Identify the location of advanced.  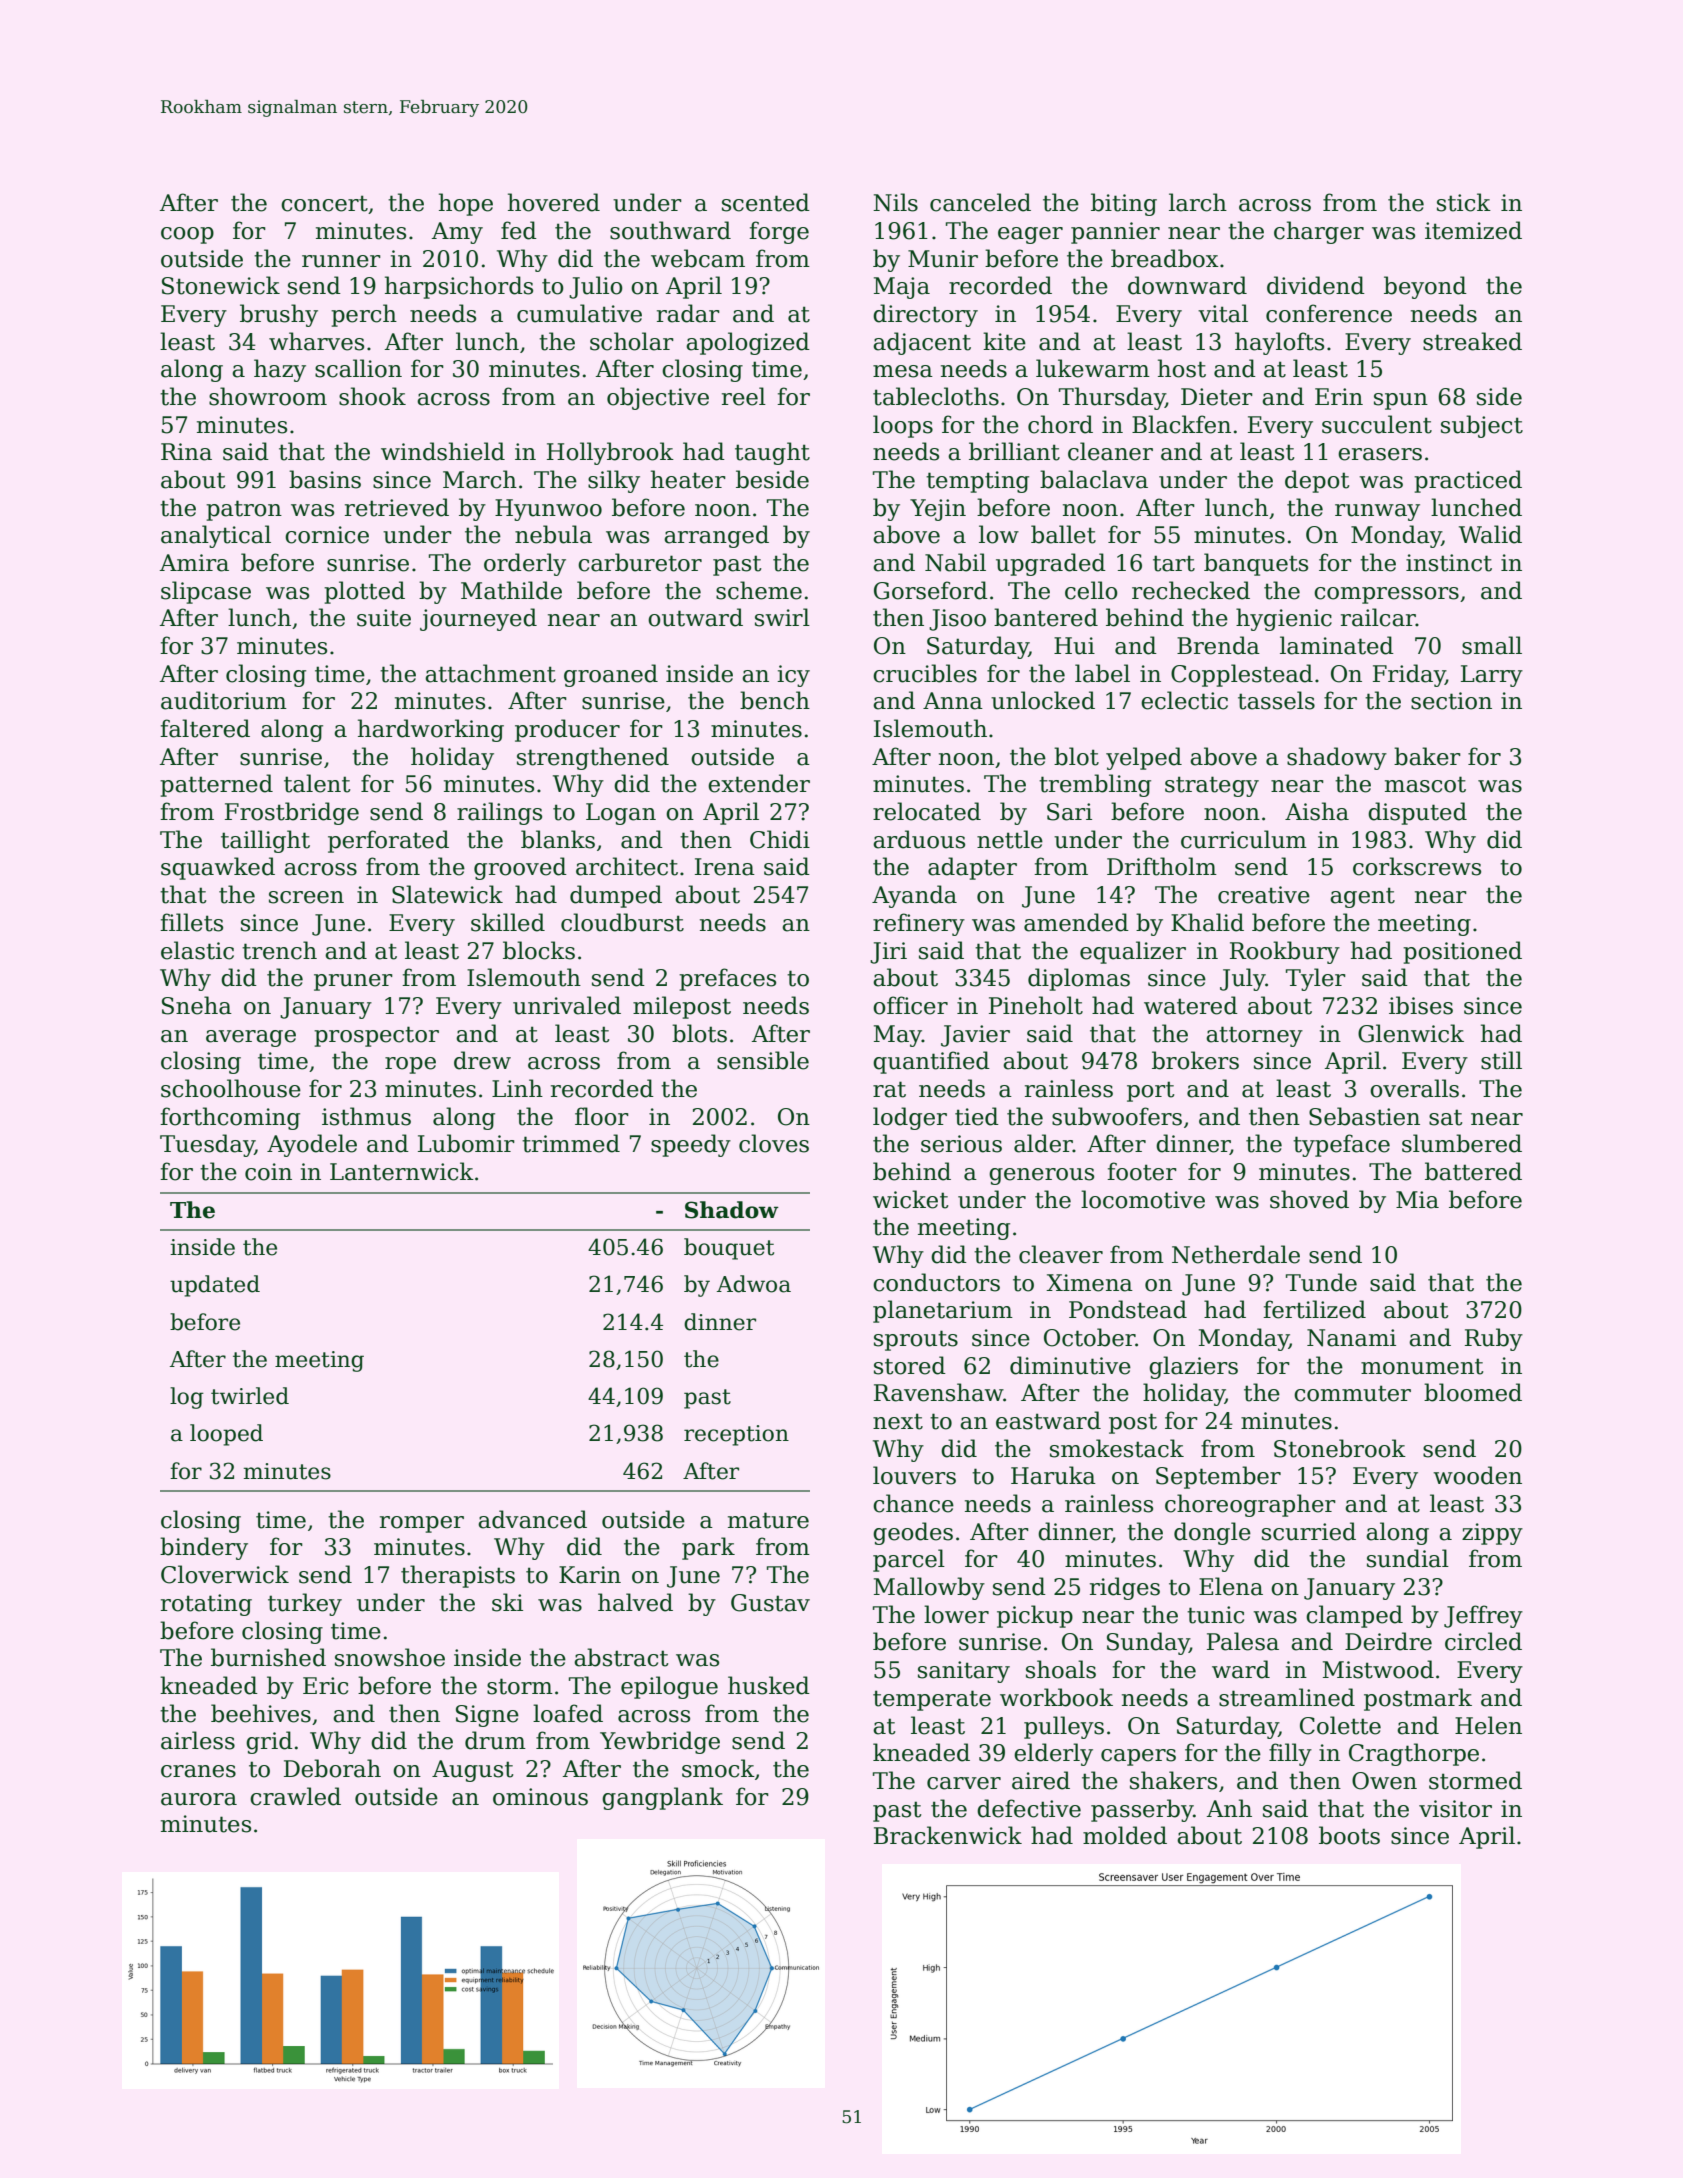
(532, 1519).
